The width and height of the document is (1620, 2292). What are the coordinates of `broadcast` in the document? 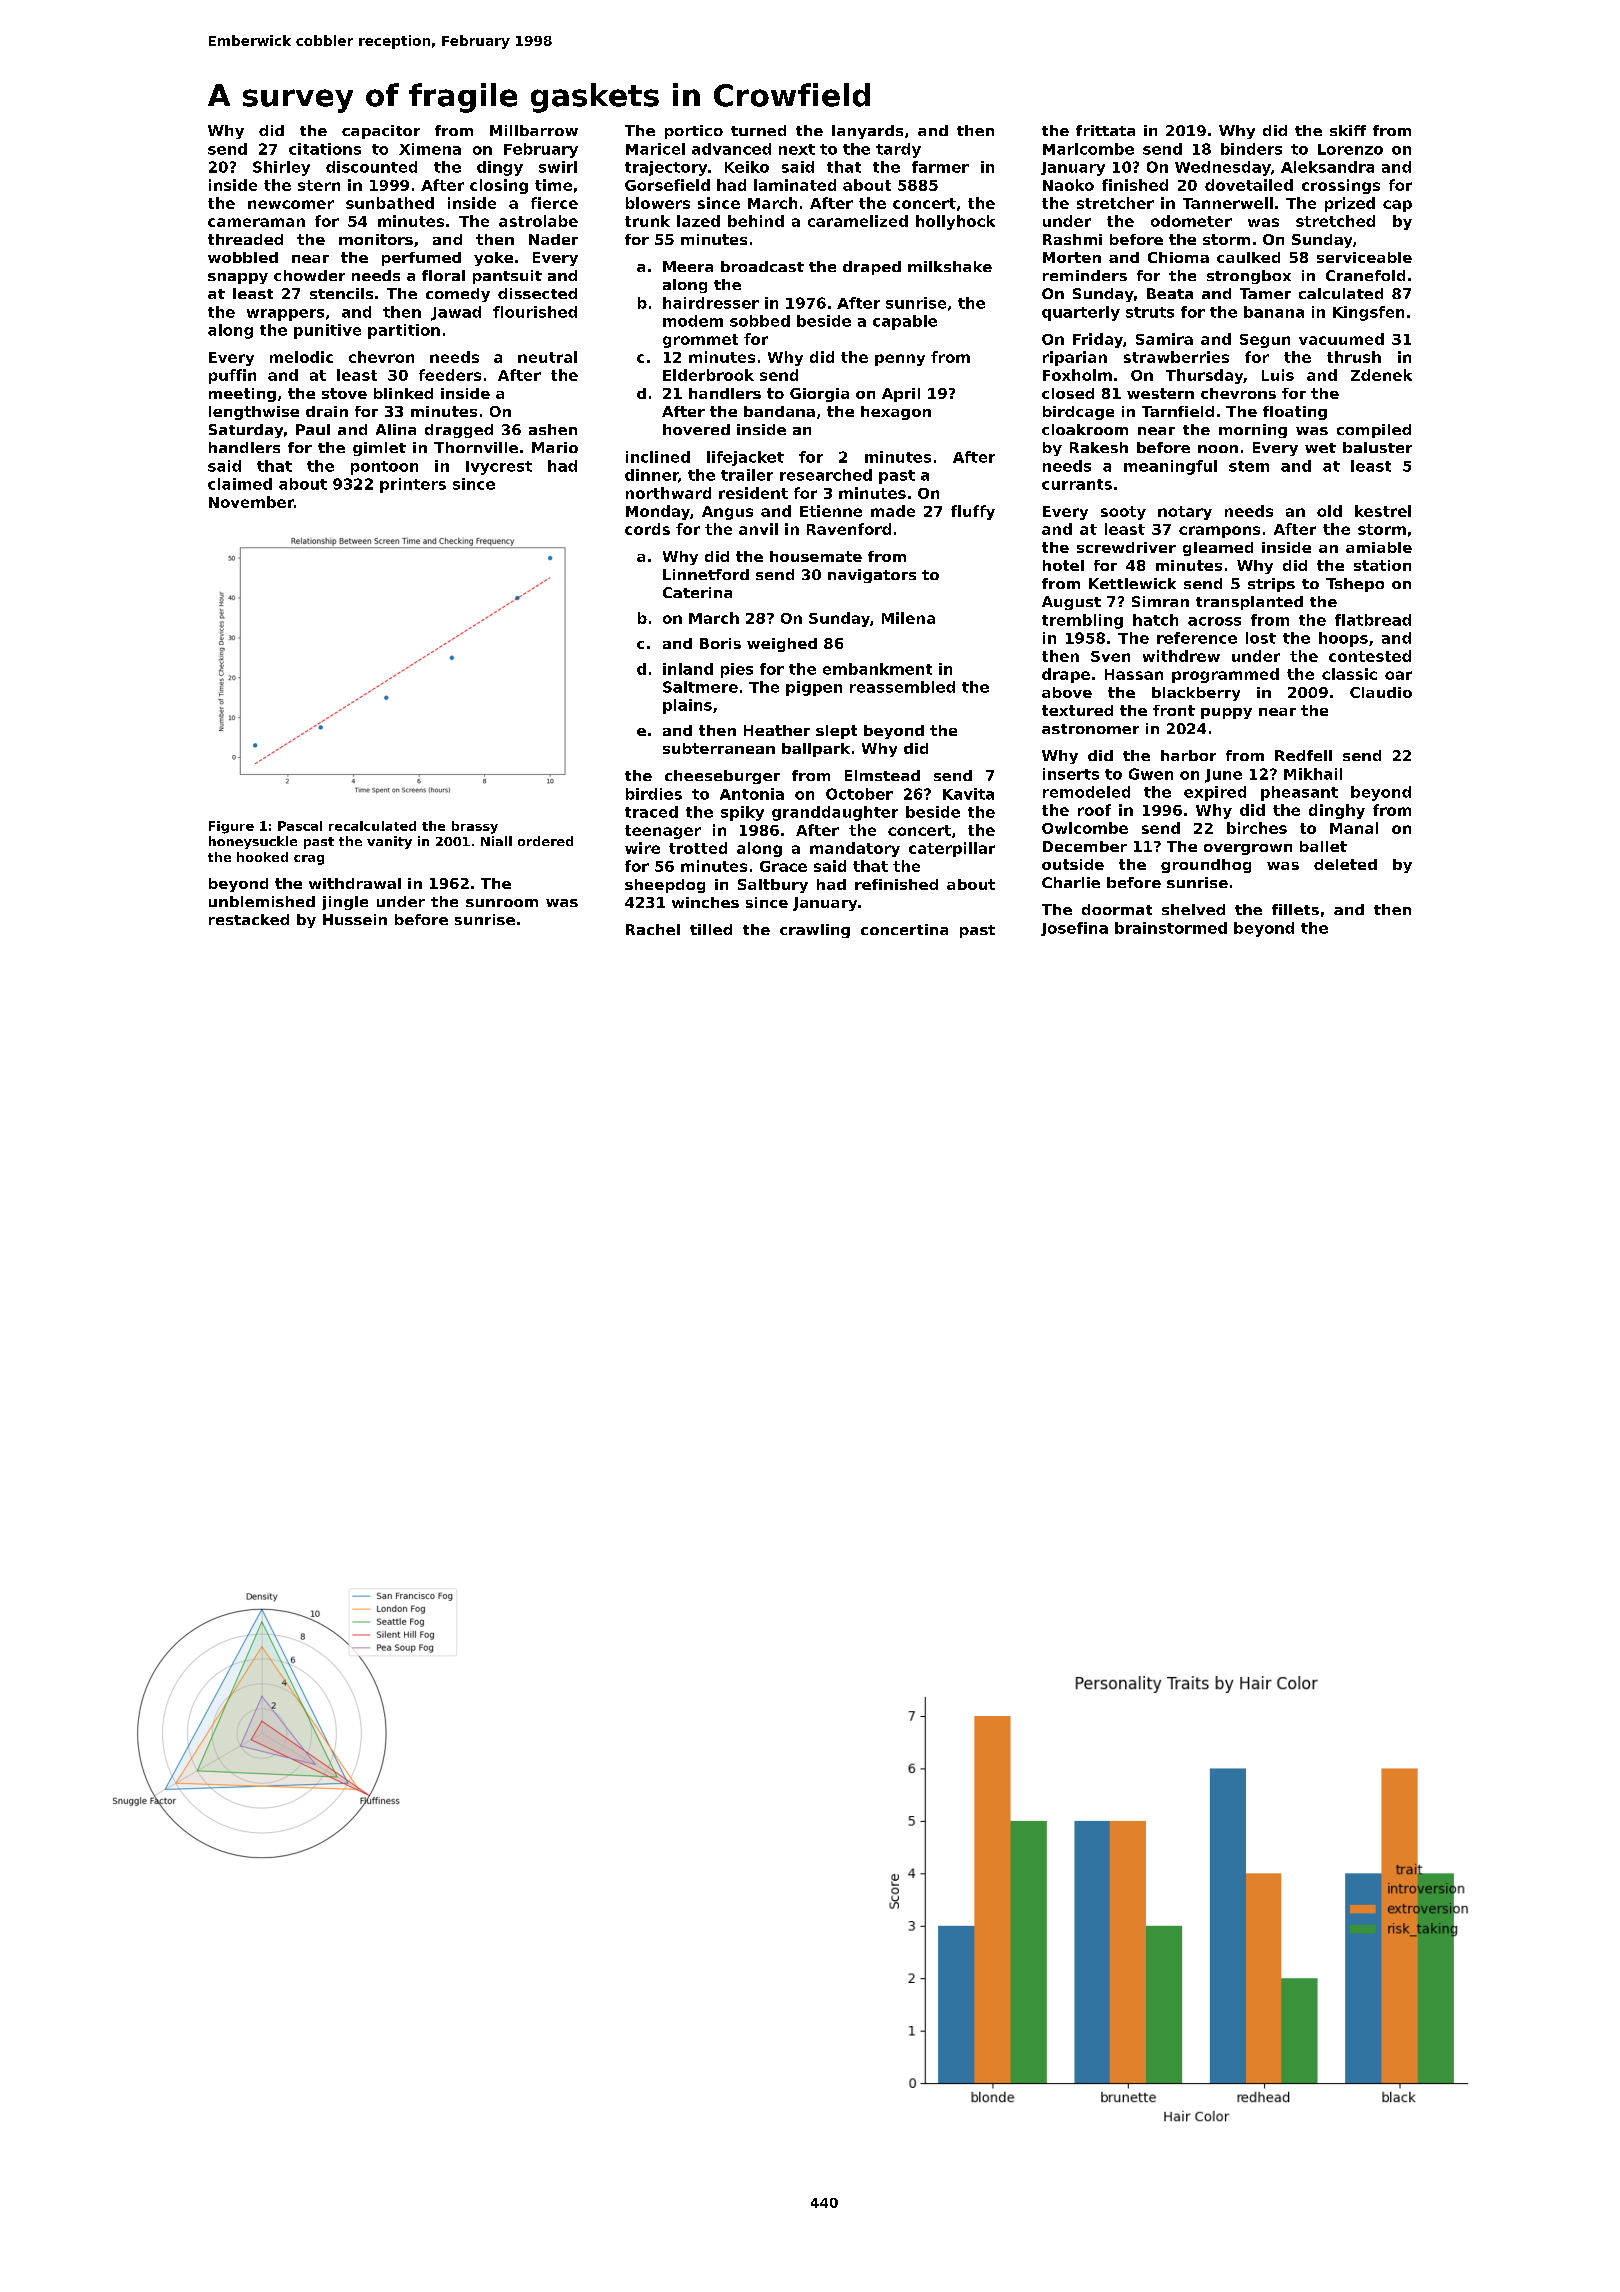 It's located at (762, 266).
